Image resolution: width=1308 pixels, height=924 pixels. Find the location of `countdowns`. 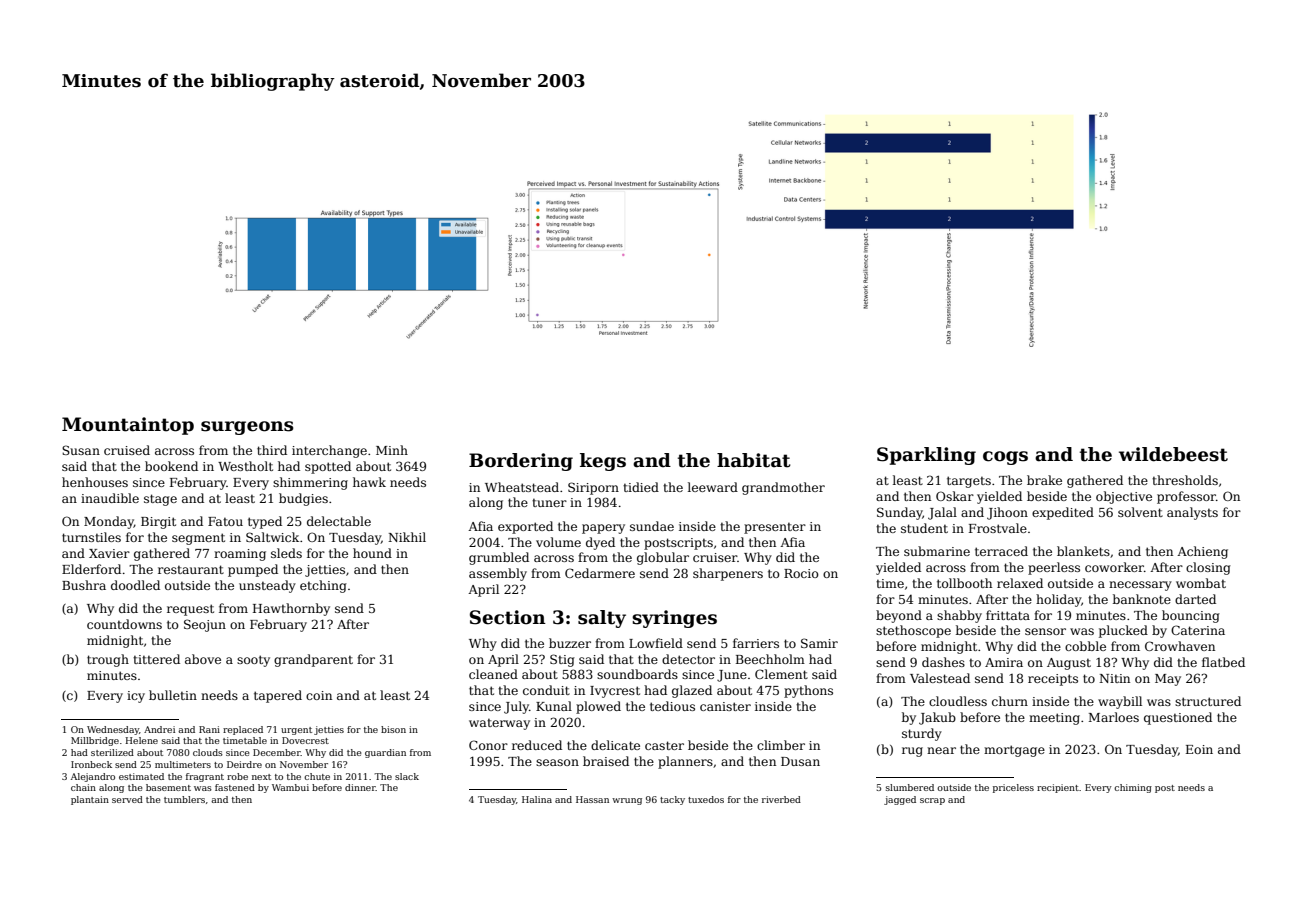

countdowns is located at coordinates (124, 624).
